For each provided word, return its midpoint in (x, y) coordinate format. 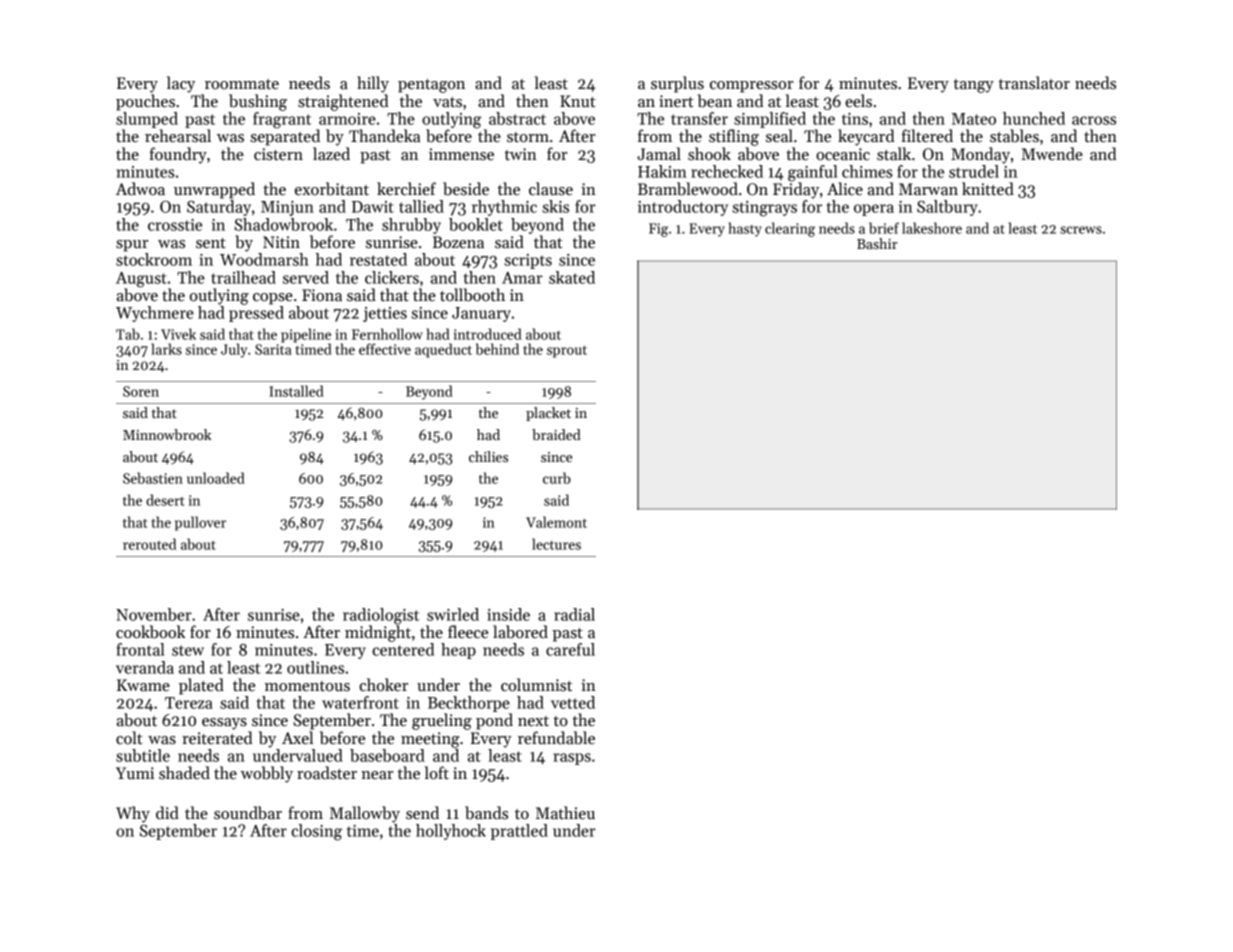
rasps (572, 759)
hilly (373, 84)
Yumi (135, 773)
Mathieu (565, 813)
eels (858, 101)
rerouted (149, 544)
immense (461, 154)
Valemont (556, 522)
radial (574, 614)
